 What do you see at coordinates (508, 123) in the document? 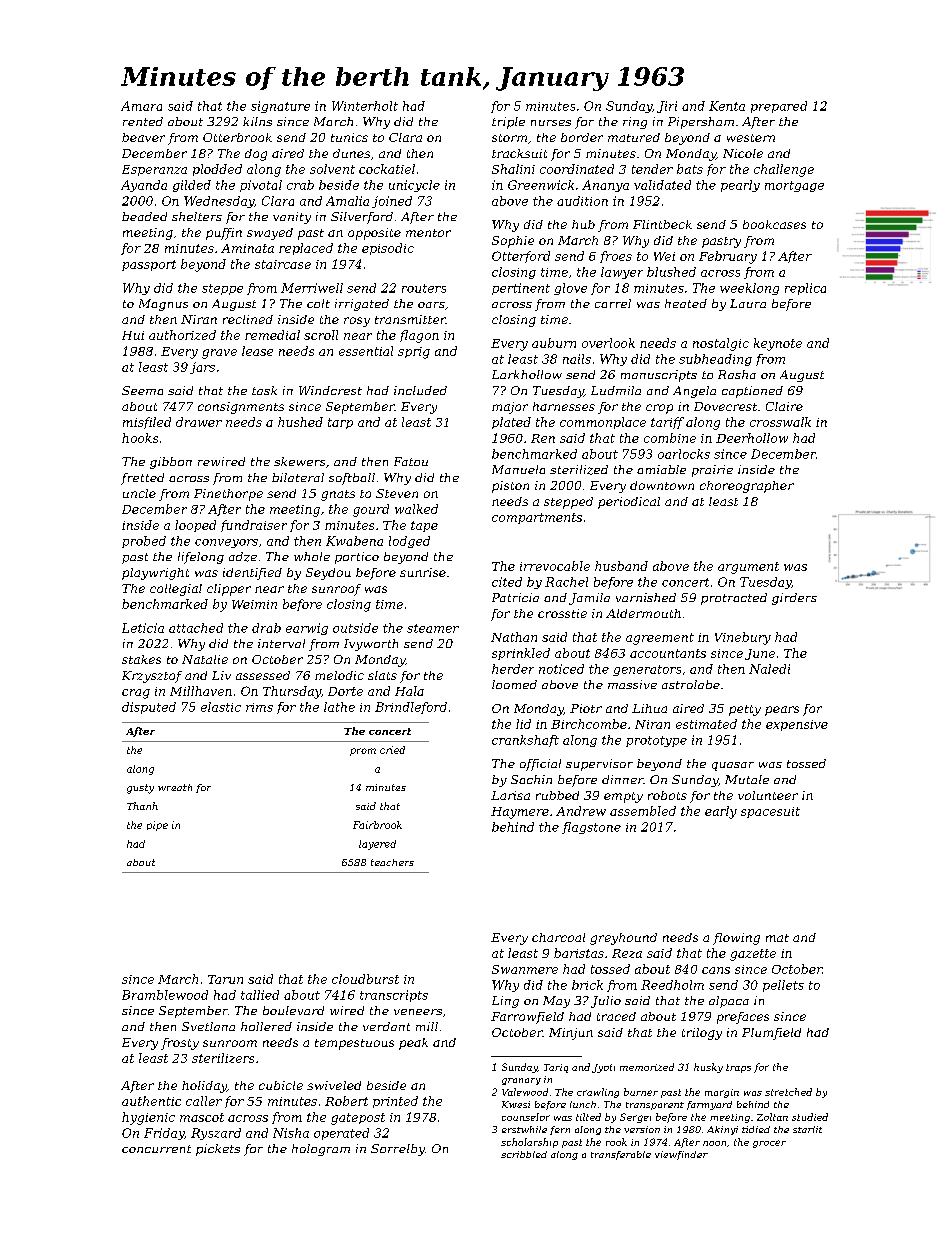
I see `triple` at bounding box center [508, 123].
